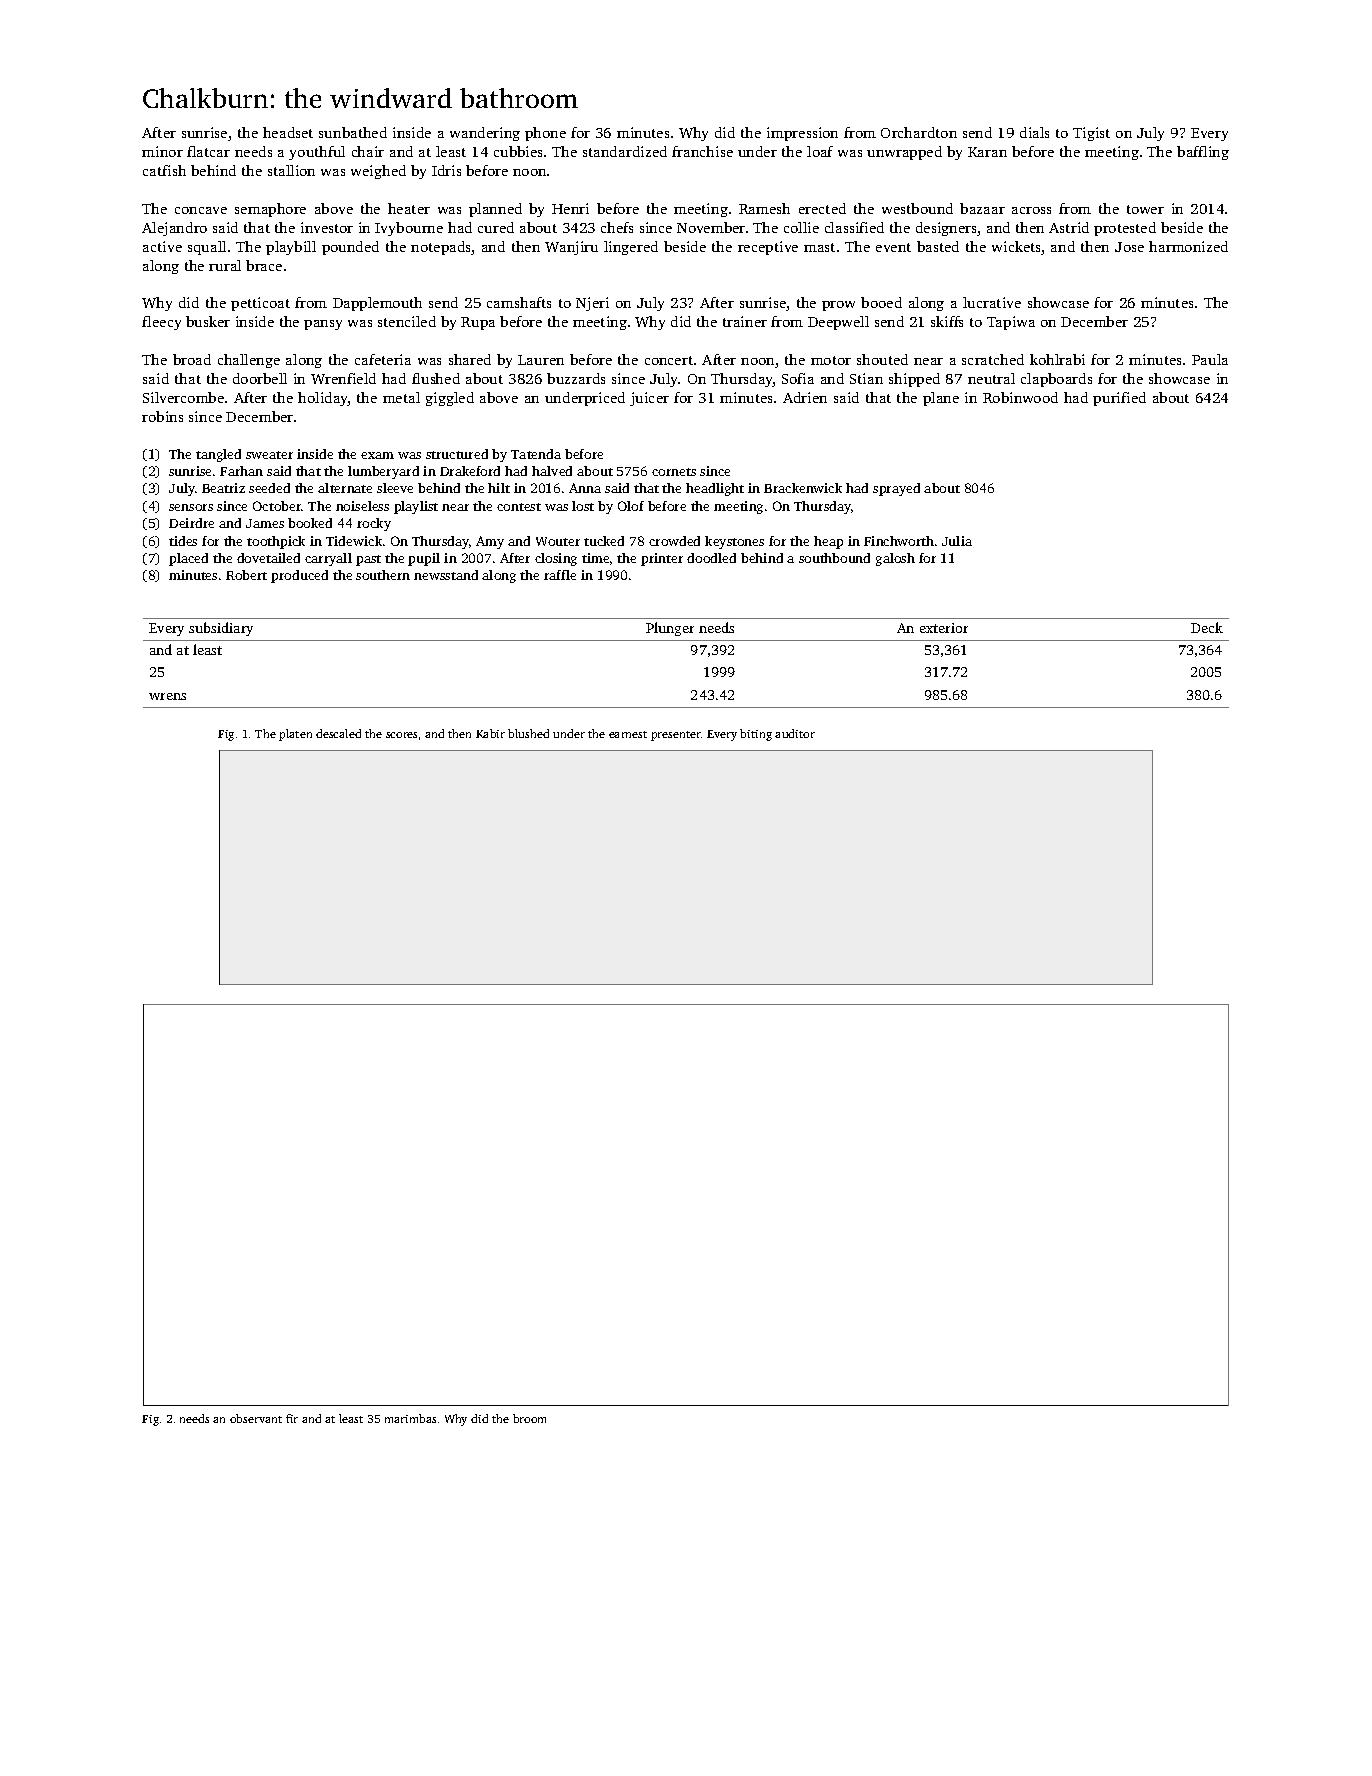  What do you see at coordinates (1207, 627) in the image?
I see `Deck` at bounding box center [1207, 627].
